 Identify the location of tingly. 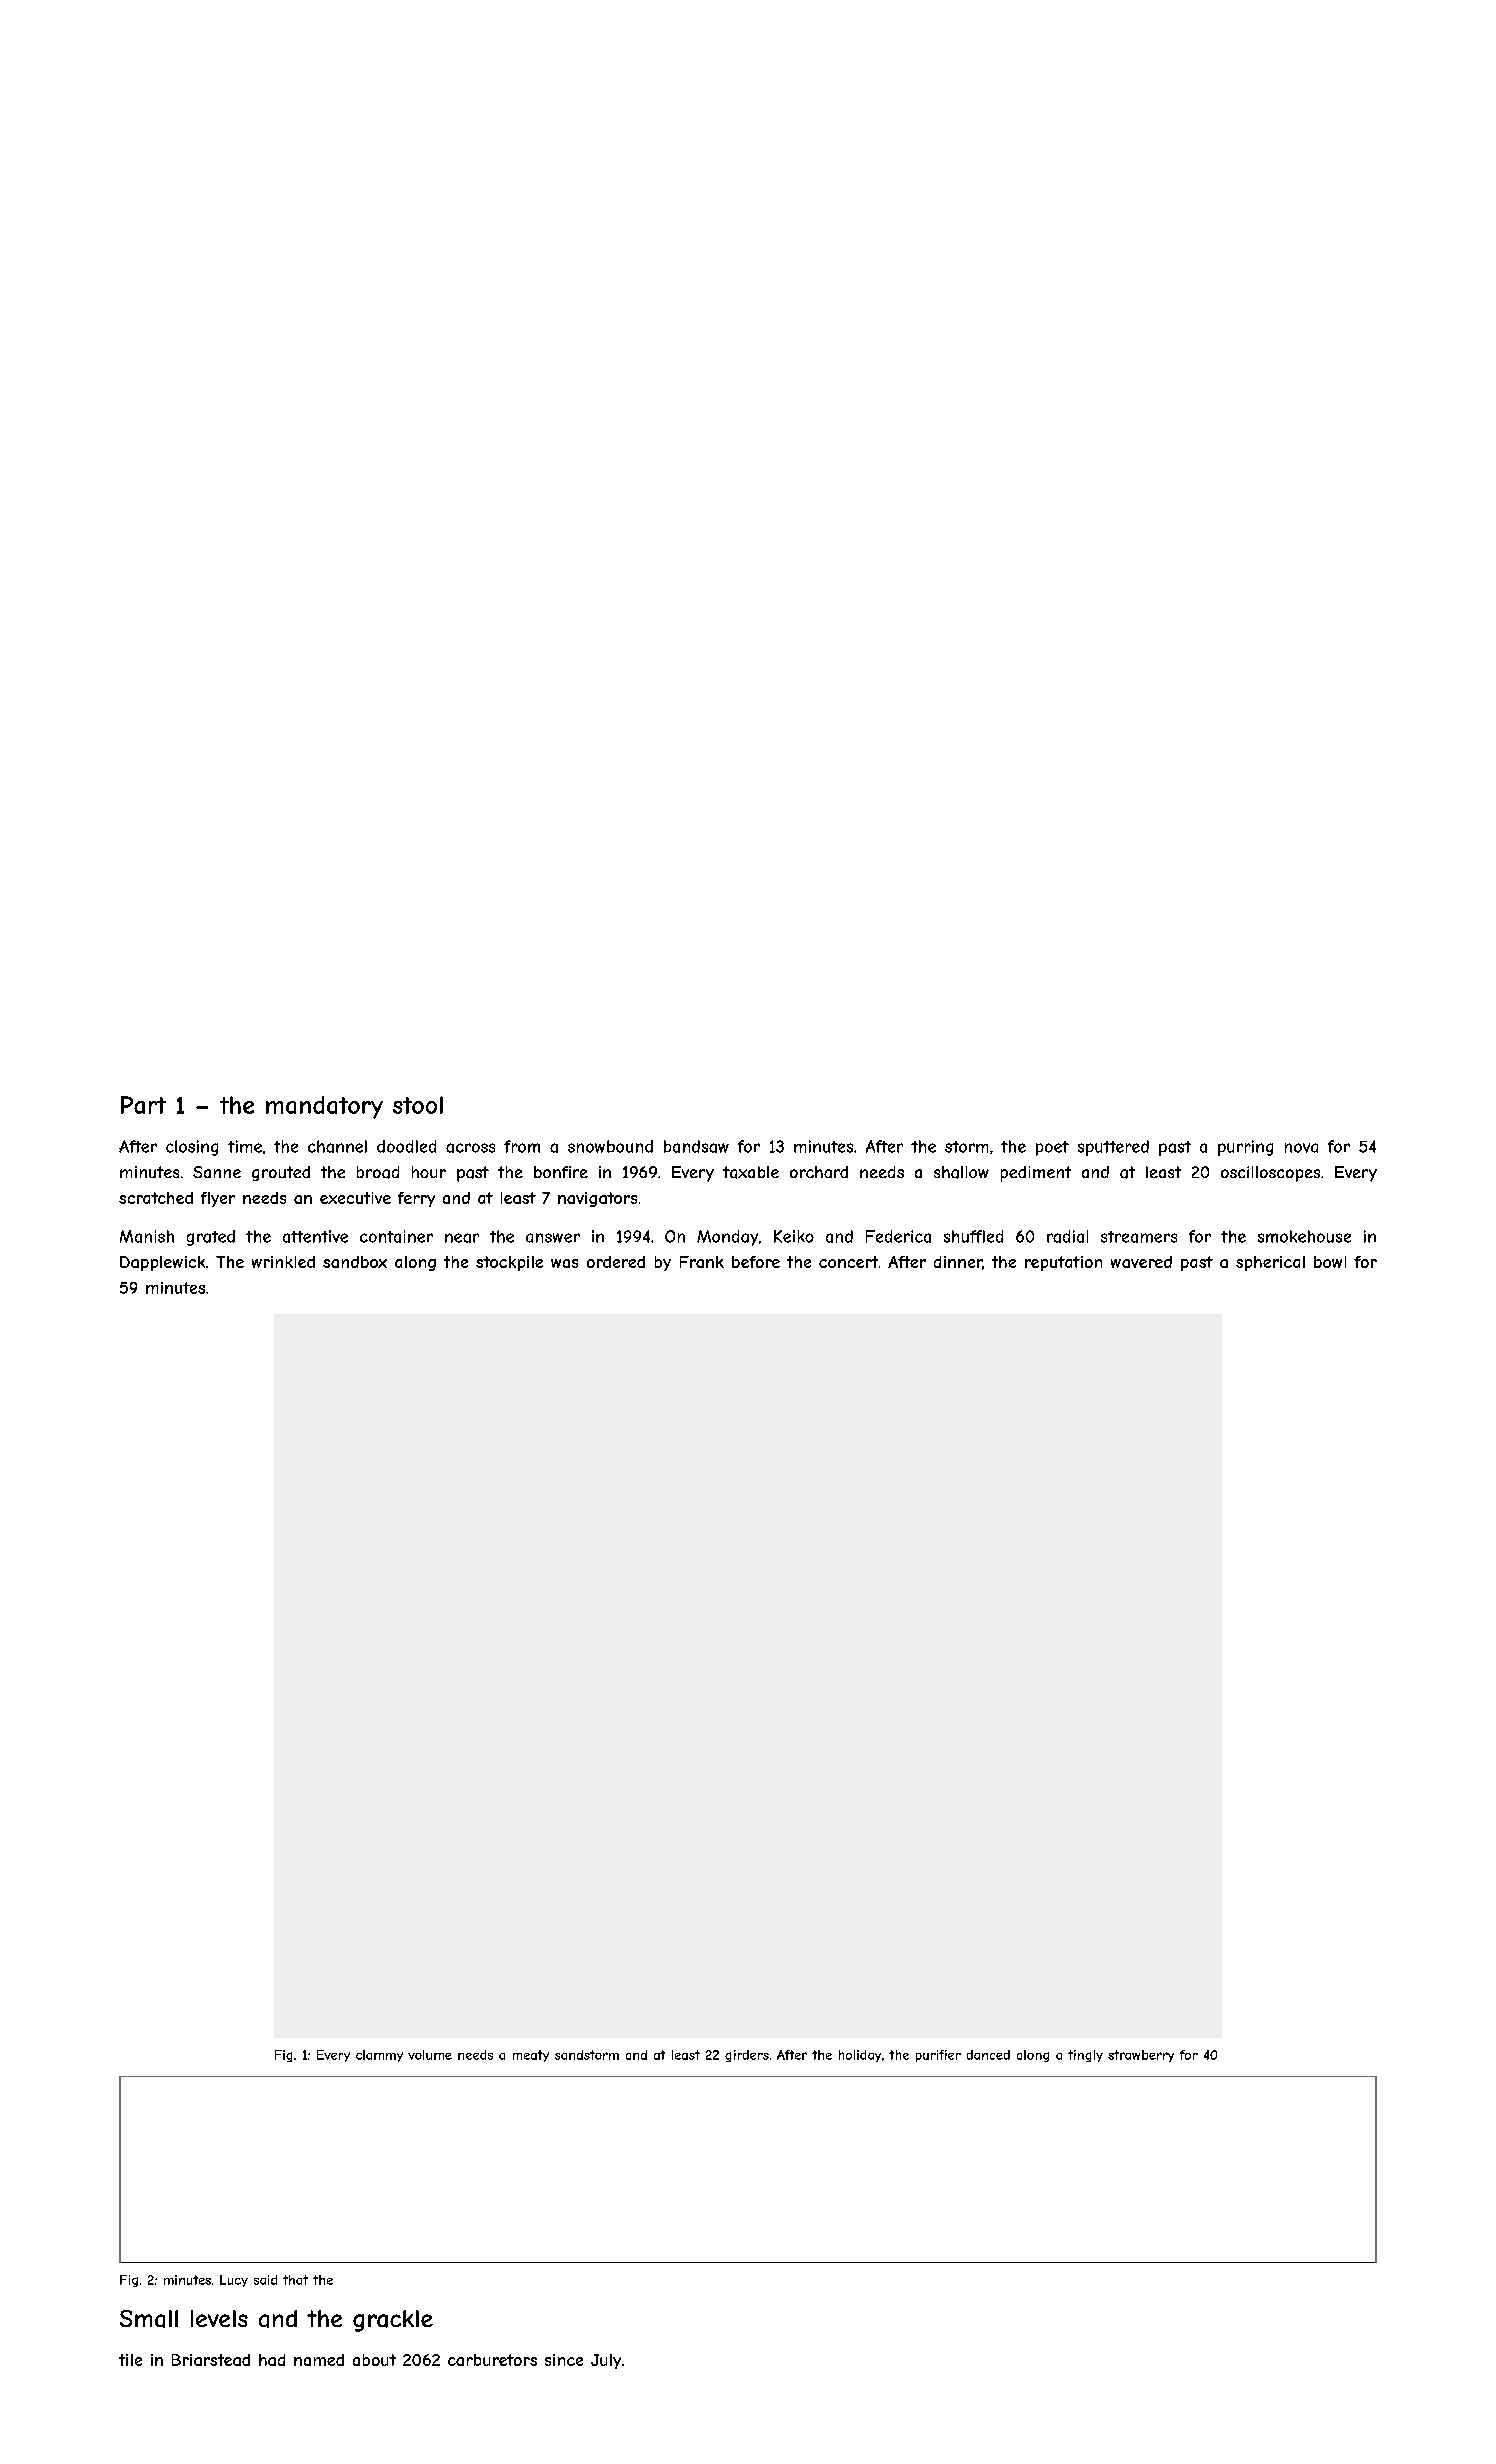
(1085, 2056).
